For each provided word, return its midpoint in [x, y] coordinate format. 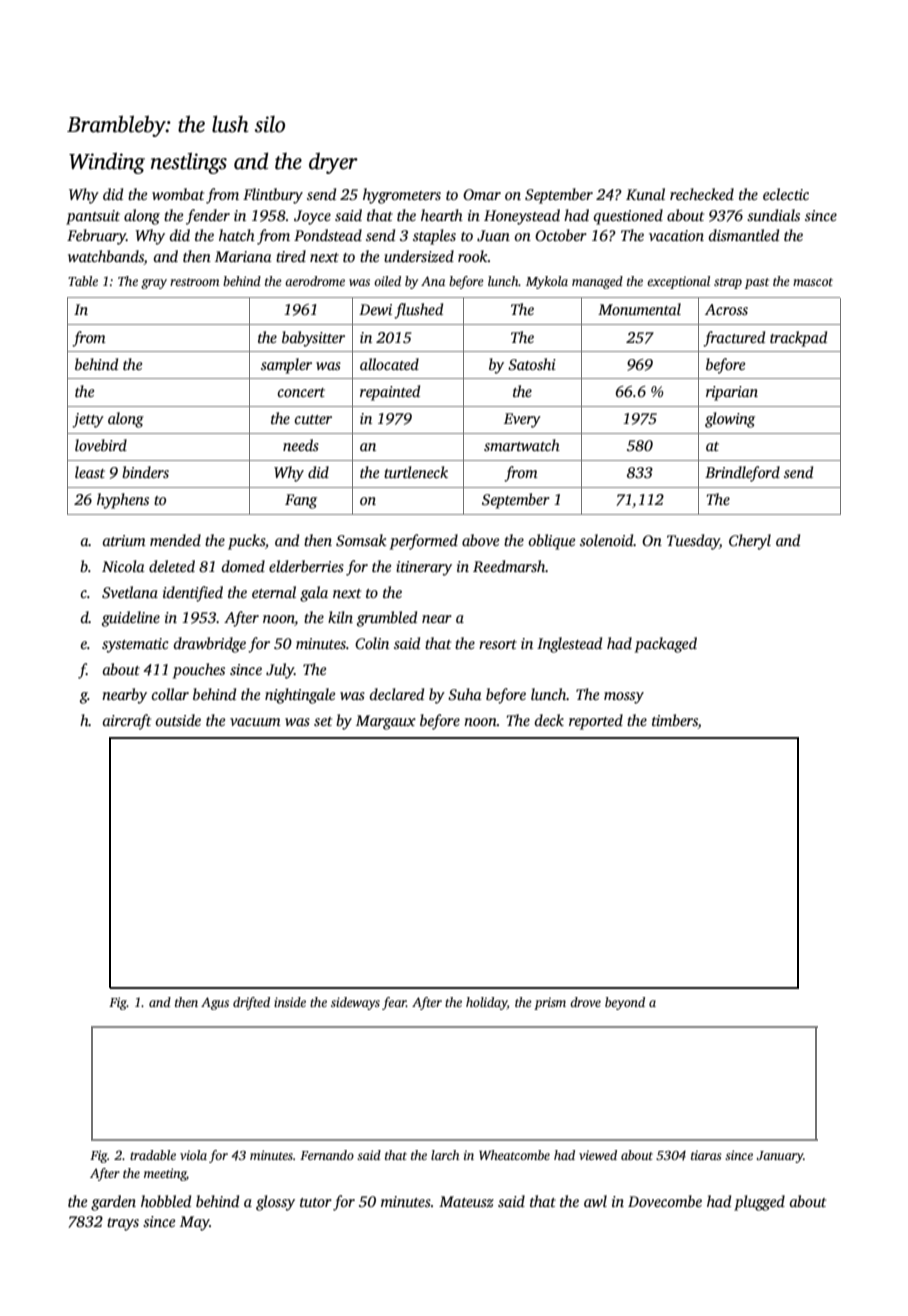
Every [522, 420]
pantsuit [93, 217]
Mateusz [466, 1201]
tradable [153, 1155]
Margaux [386, 722]
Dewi [375, 309]
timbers [675, 721]
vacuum [255, 722]
